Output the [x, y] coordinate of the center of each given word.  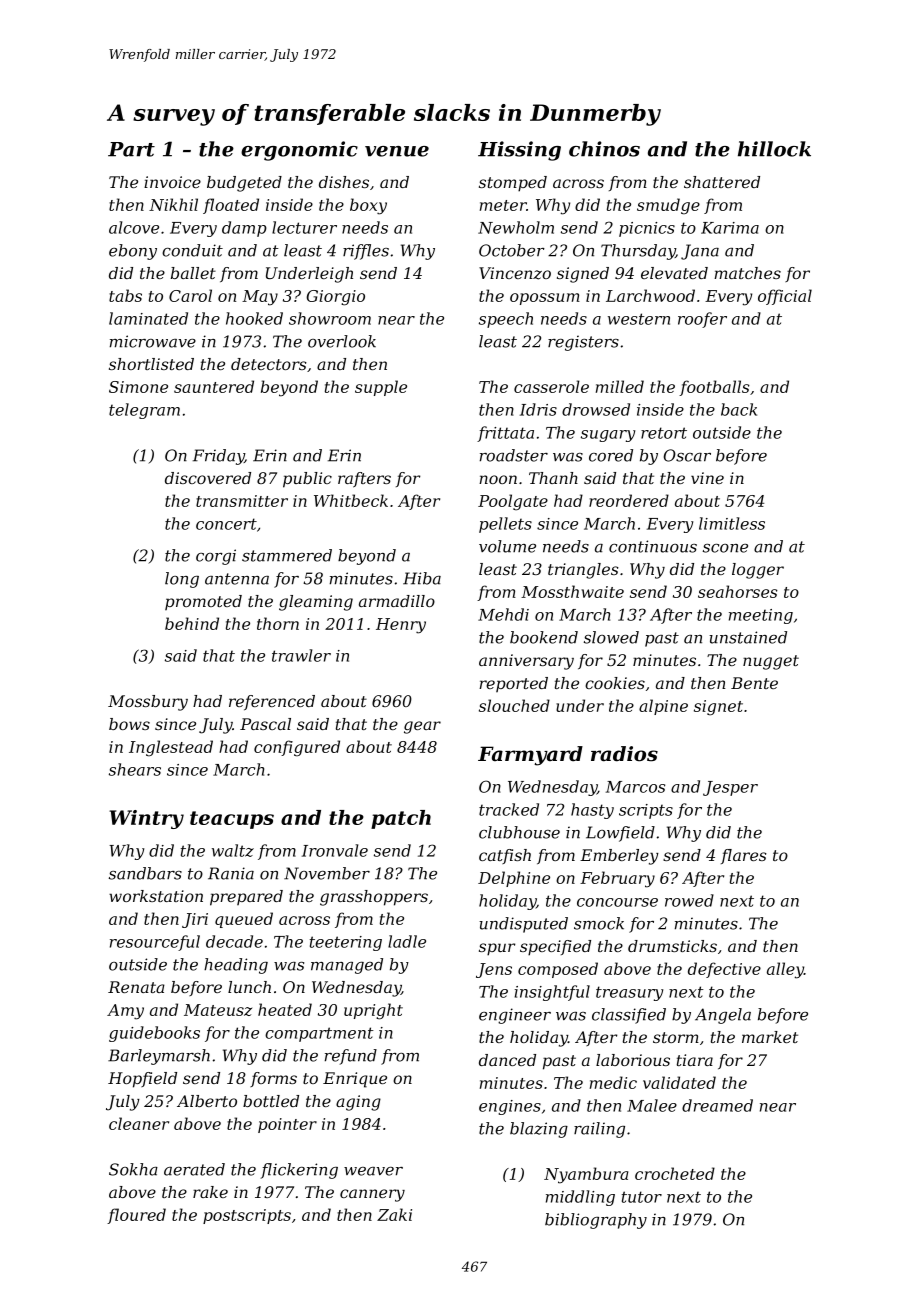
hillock [774, 149]
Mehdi [503, 614]
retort [664, 433]
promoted [203, 602]
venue [397, 151]
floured [136, 1216]
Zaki [394, 1214]
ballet [193, 273]
